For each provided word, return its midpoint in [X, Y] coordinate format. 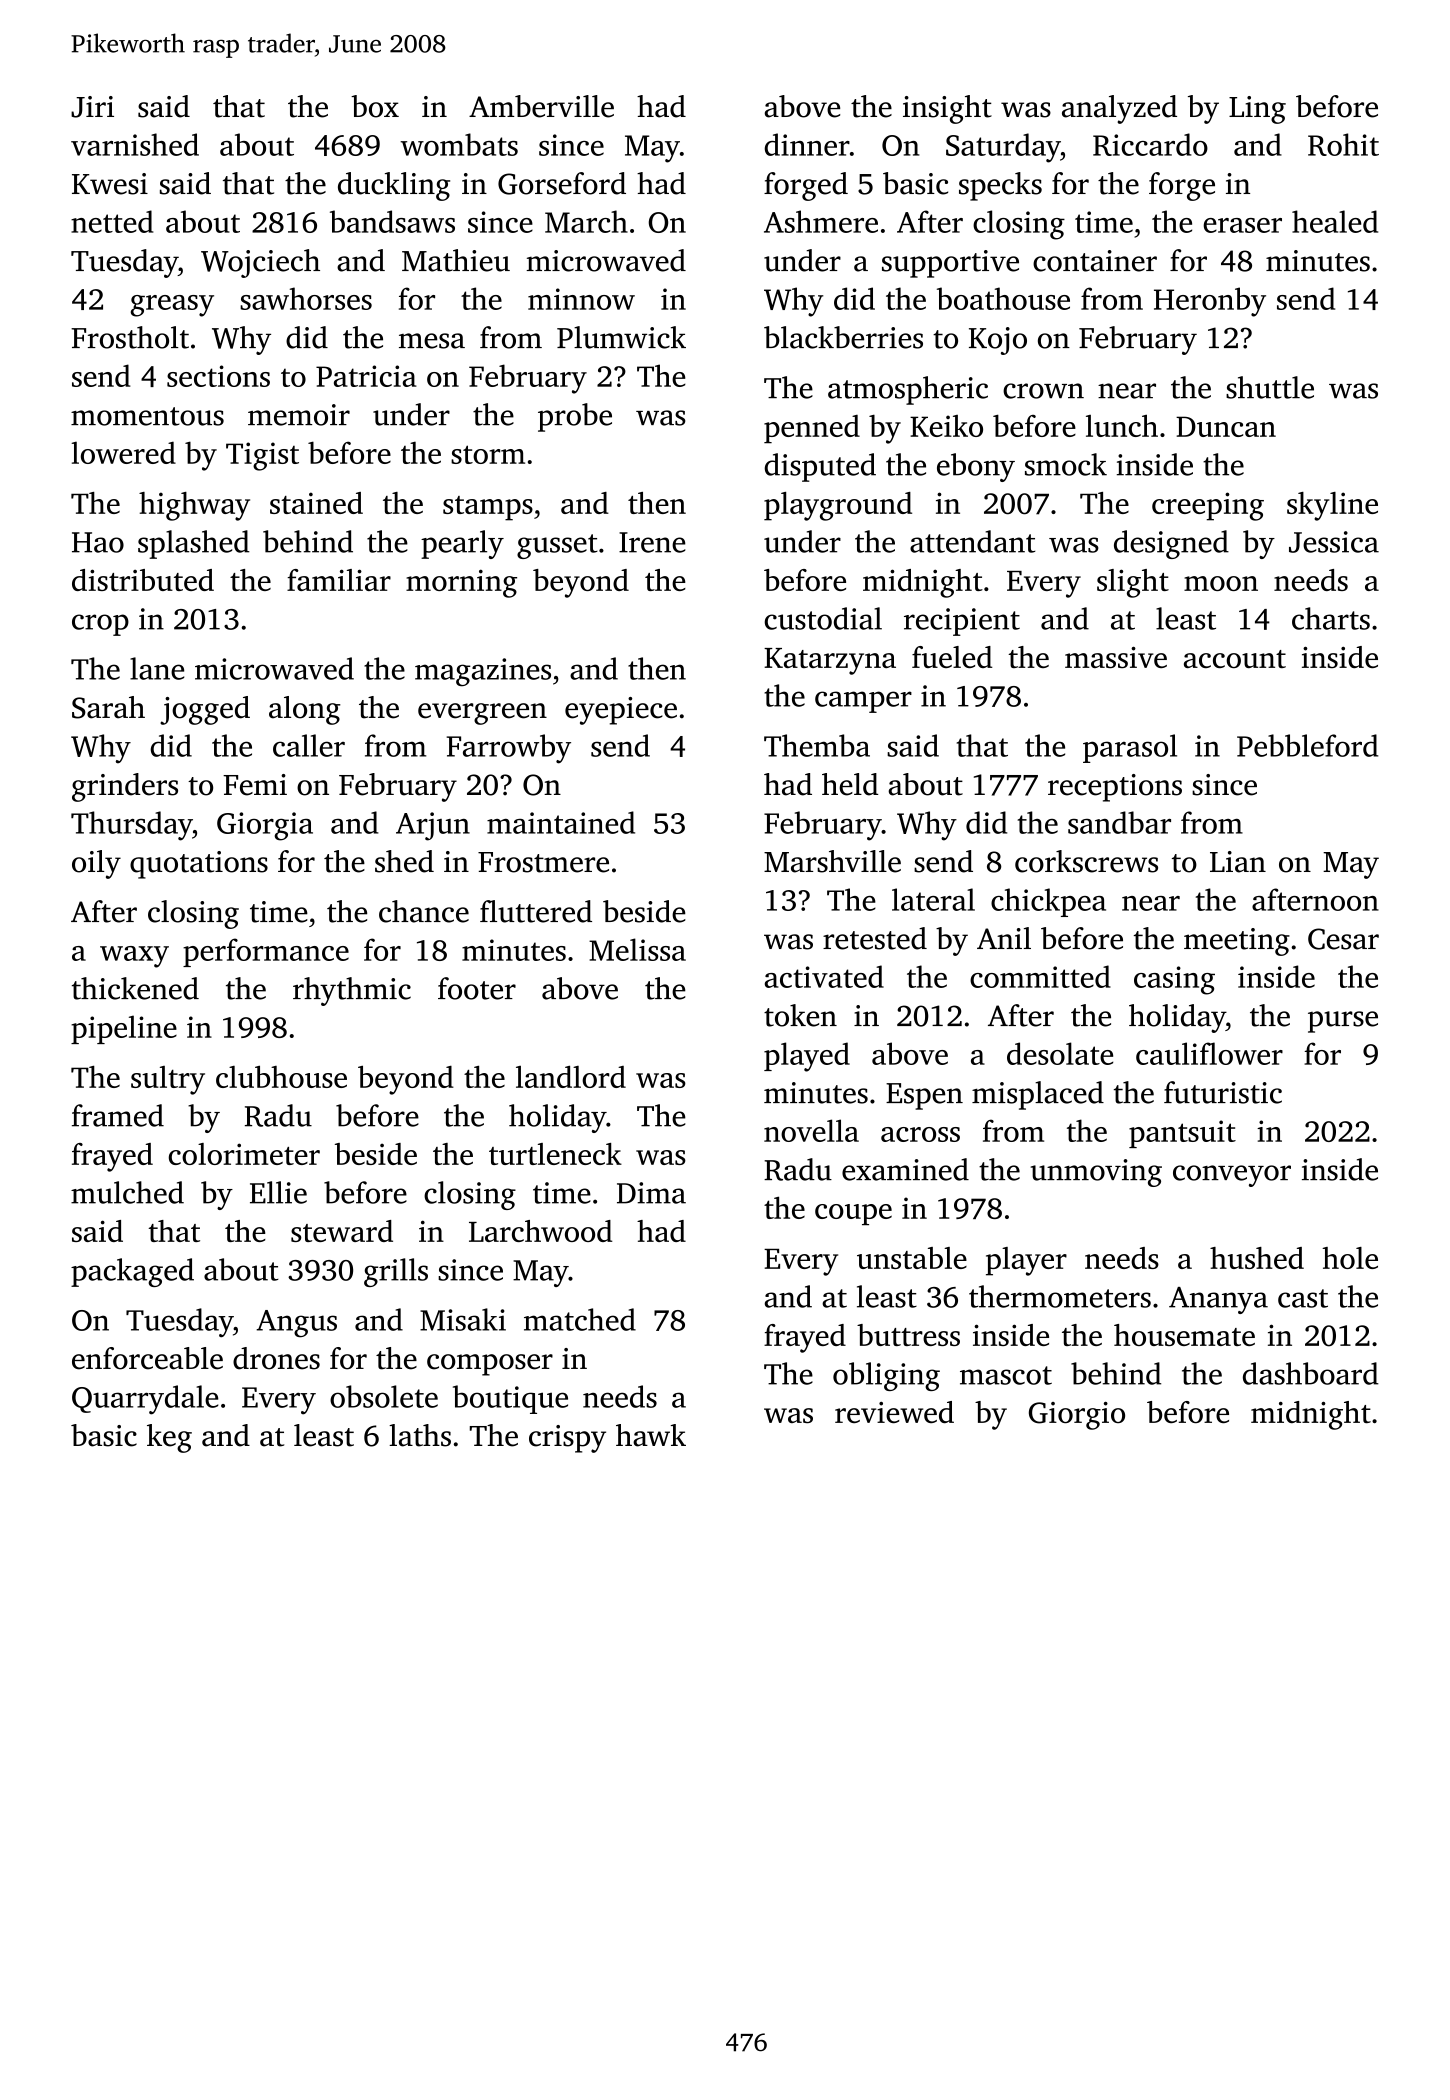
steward [342, 1231]
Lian [1238, 862]
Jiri [92, 107]
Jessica [1334, 542]
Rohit [1343, 144]
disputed [820, 467]
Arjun [433, 826]
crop [100, 625]
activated [824, 976]
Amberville [541, 106]
